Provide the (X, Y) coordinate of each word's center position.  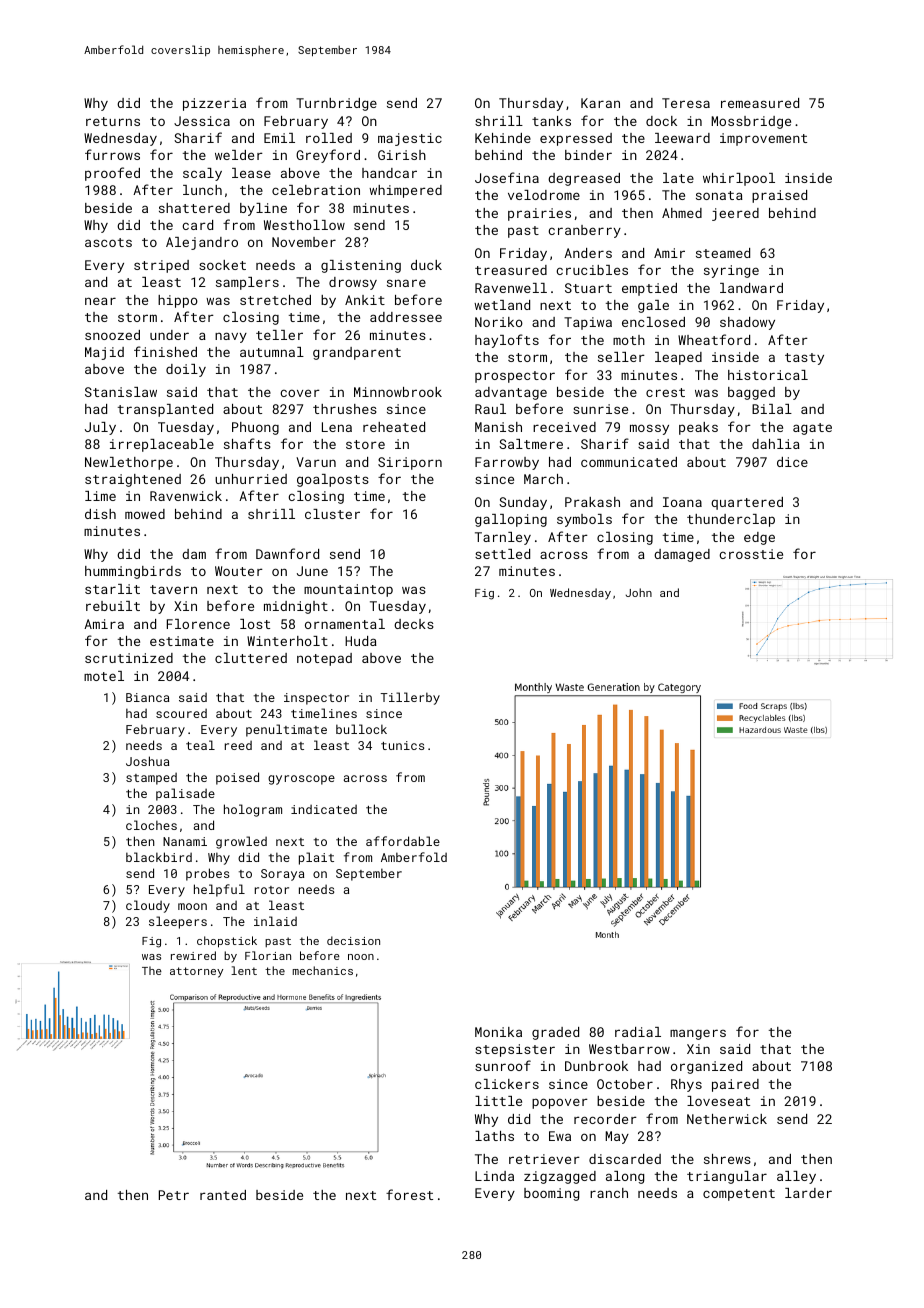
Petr (174, 1195)
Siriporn (410, 463)
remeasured (760, 103)
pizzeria (214, 104)
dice (792, 462)
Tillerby (410, 698)
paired (735, 1085)
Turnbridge (336, 104)
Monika (498, 1032)
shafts (247, 443)
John (639, 592)
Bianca (147, 697)
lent (244, 970)
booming (551, 1194)
